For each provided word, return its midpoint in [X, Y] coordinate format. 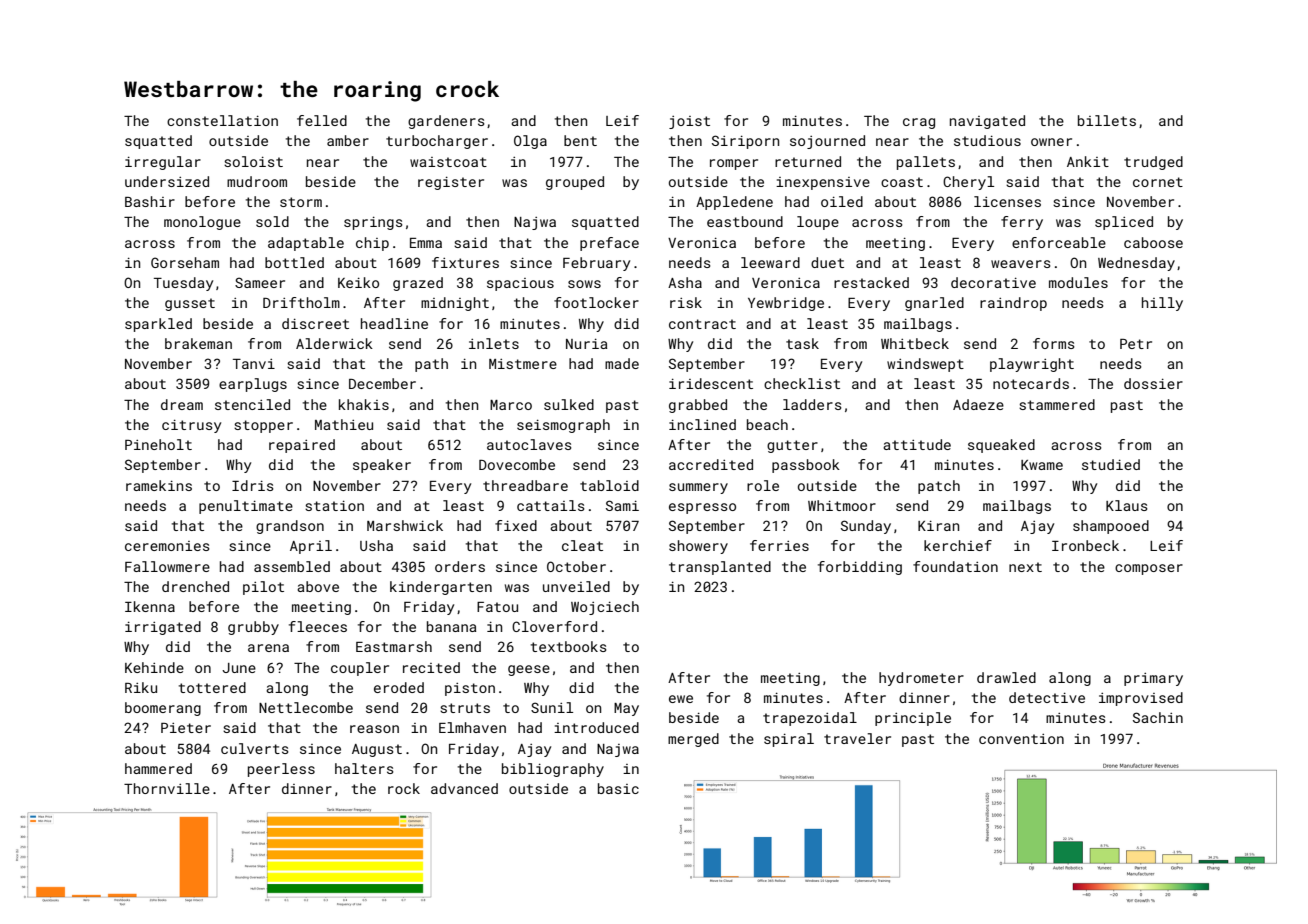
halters [364, 768]
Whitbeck [915, 343]
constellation [222, 120]
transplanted [720, 568]
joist [689, 122]
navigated [987, 122]
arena [268, 648]
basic [618, 788]
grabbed [698, 406]
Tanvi [254, 364]
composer [1149, 569]
